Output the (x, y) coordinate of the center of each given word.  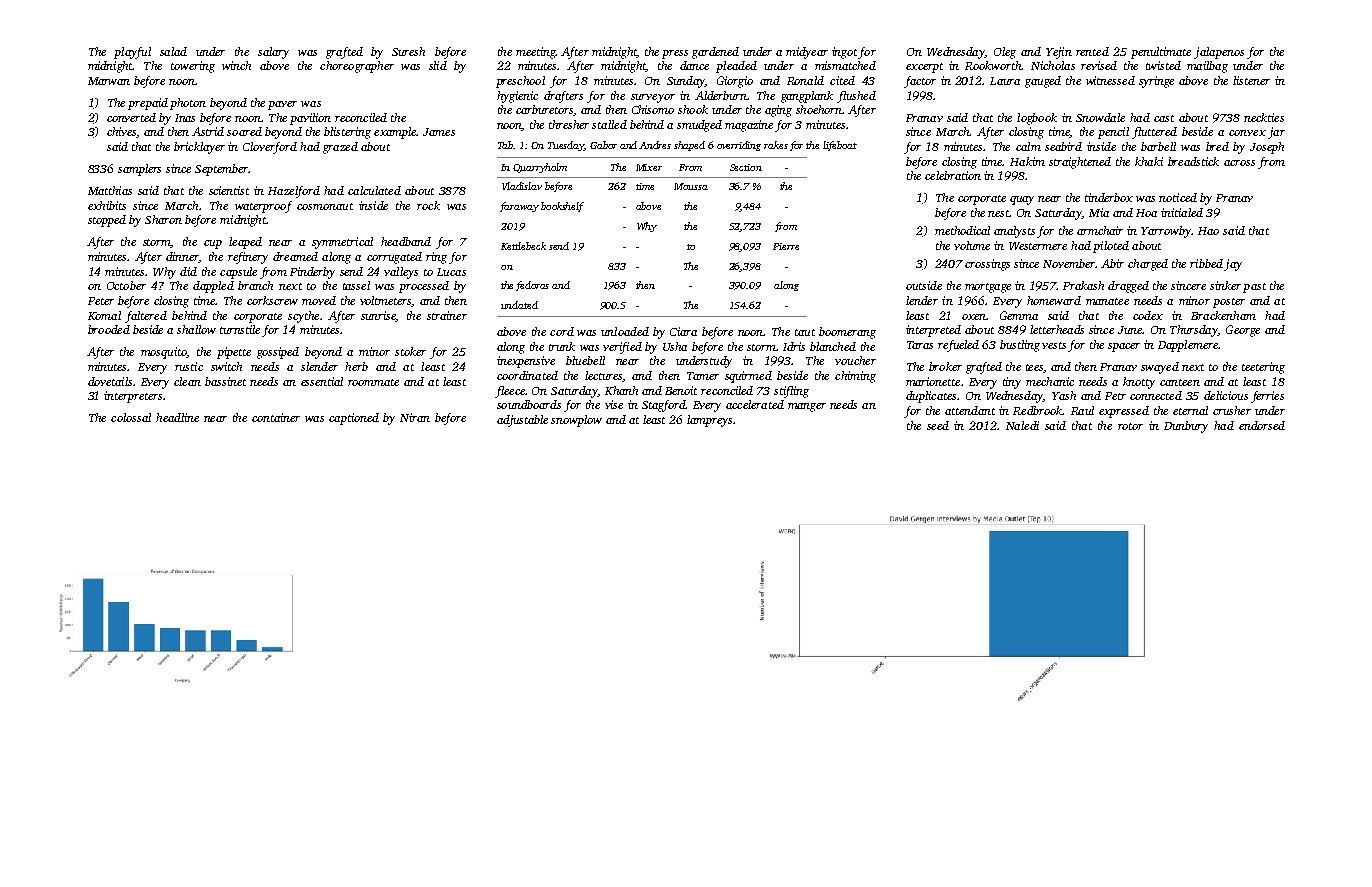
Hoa (1146, 213)
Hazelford (294, 192)
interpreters (133, 397)
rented (1092, 51)
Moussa (691, 186)
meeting (536, 53)
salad (173, 51)
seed (938, 425)
